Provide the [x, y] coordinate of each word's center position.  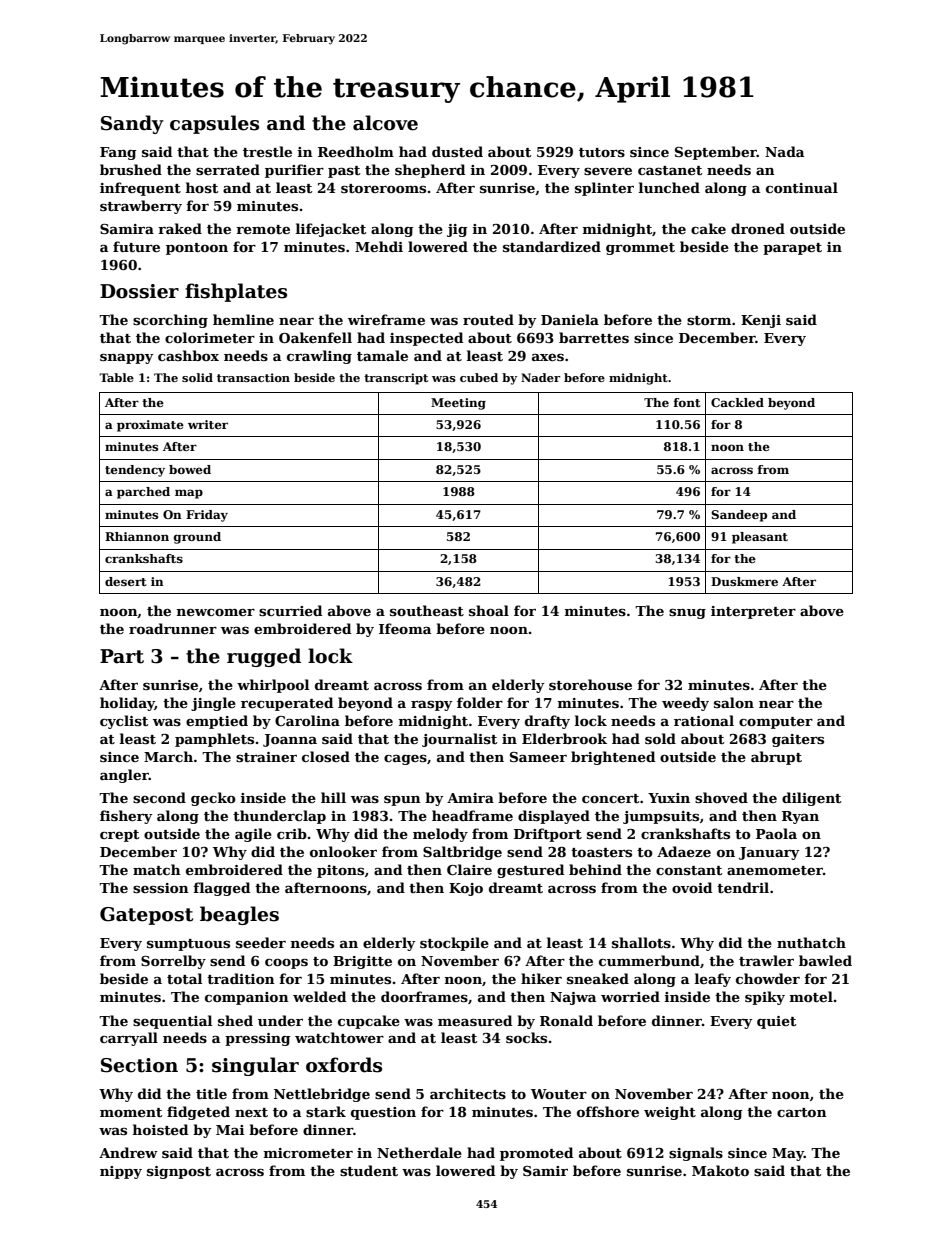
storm [709, 320]
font [687, 402]
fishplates [236, 292]
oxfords [344, 1065]
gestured [530, 871]
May [788, 1154]
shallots [641, 942]
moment [131, 1112]
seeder [261, 942]
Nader [540, 377]
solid [197, 377]
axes [548, 357]
